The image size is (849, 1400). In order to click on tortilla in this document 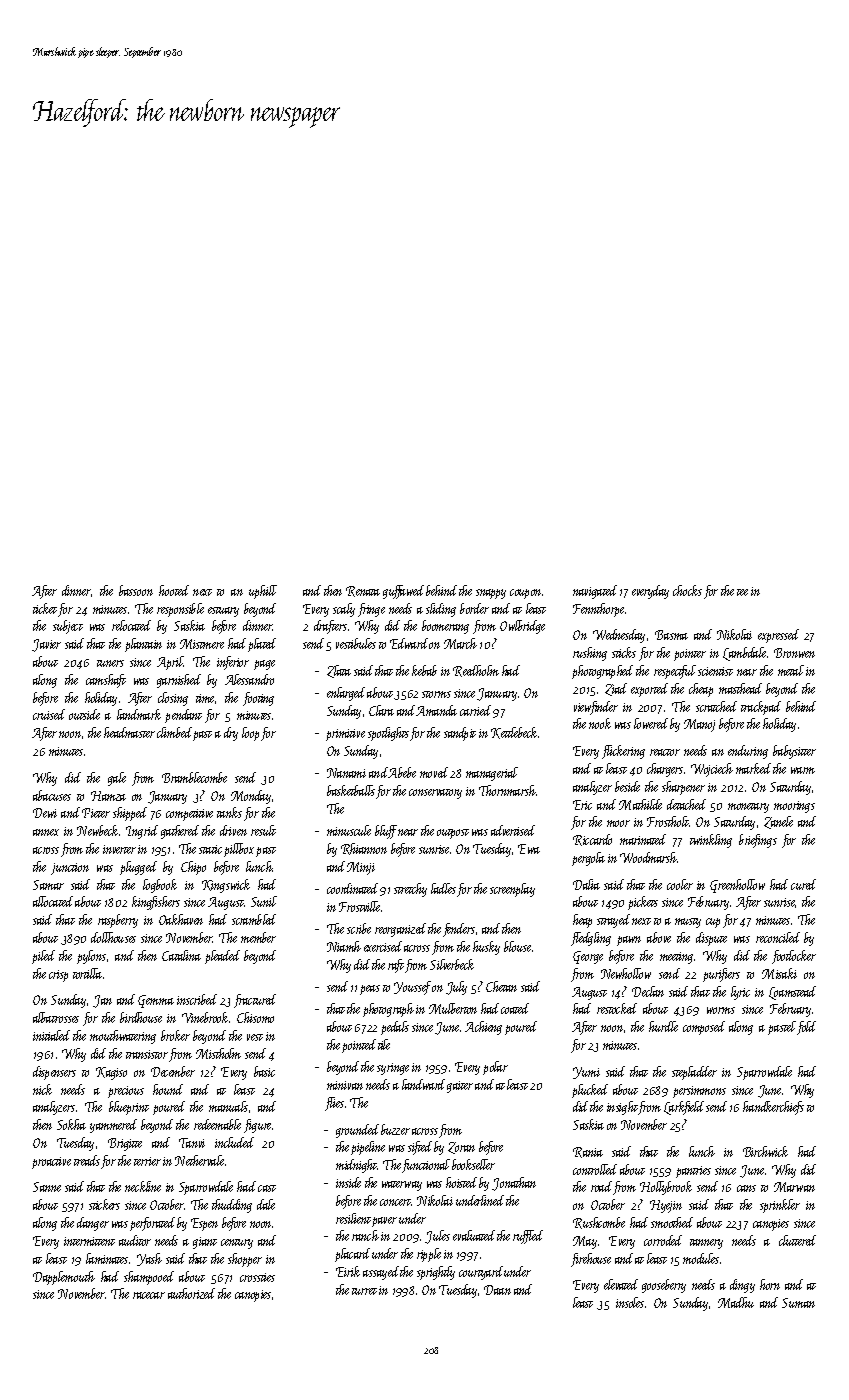, I will do `click(87, 973)`.
